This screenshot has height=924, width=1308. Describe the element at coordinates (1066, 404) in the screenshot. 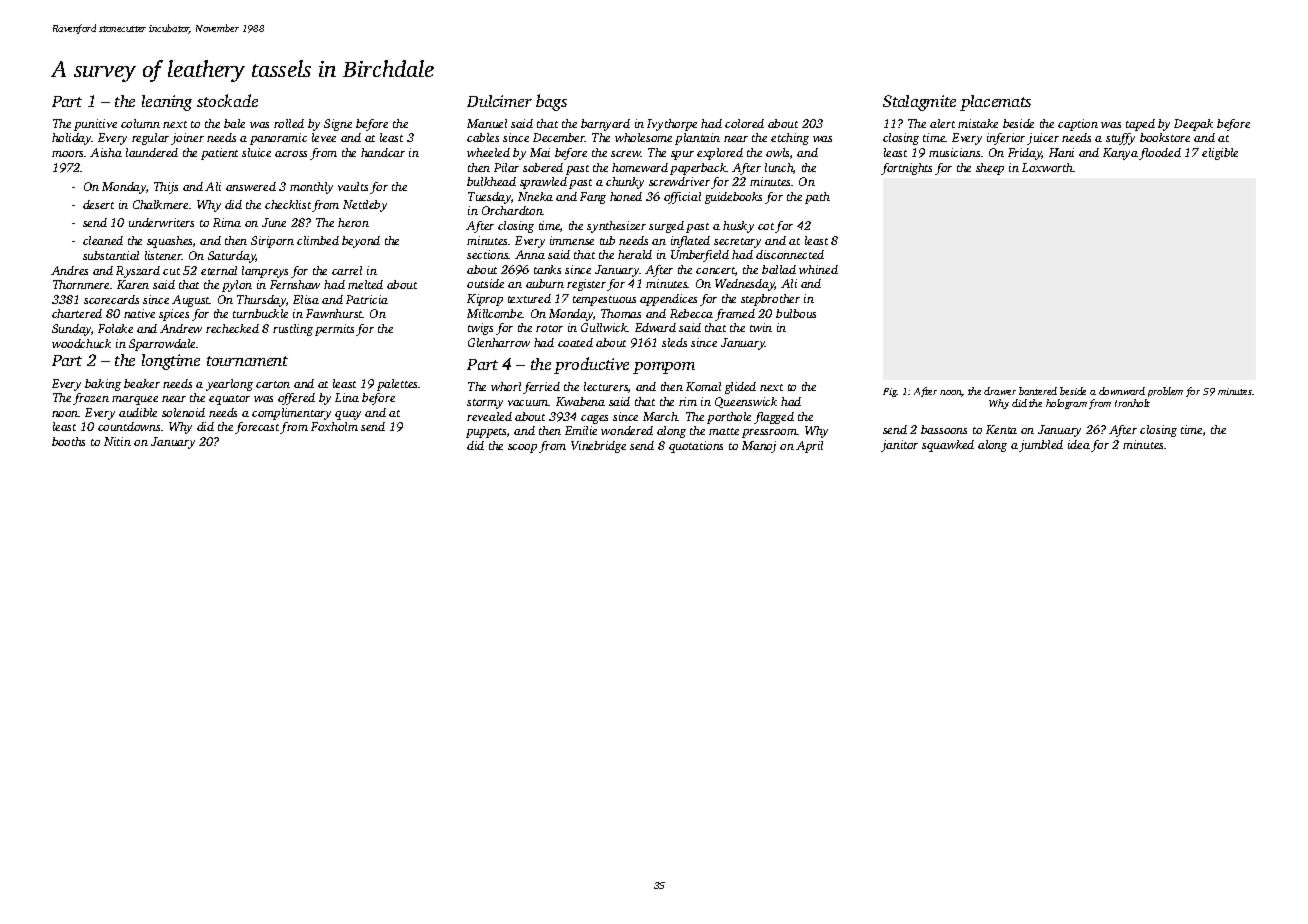

I see `hologram` at that location.
